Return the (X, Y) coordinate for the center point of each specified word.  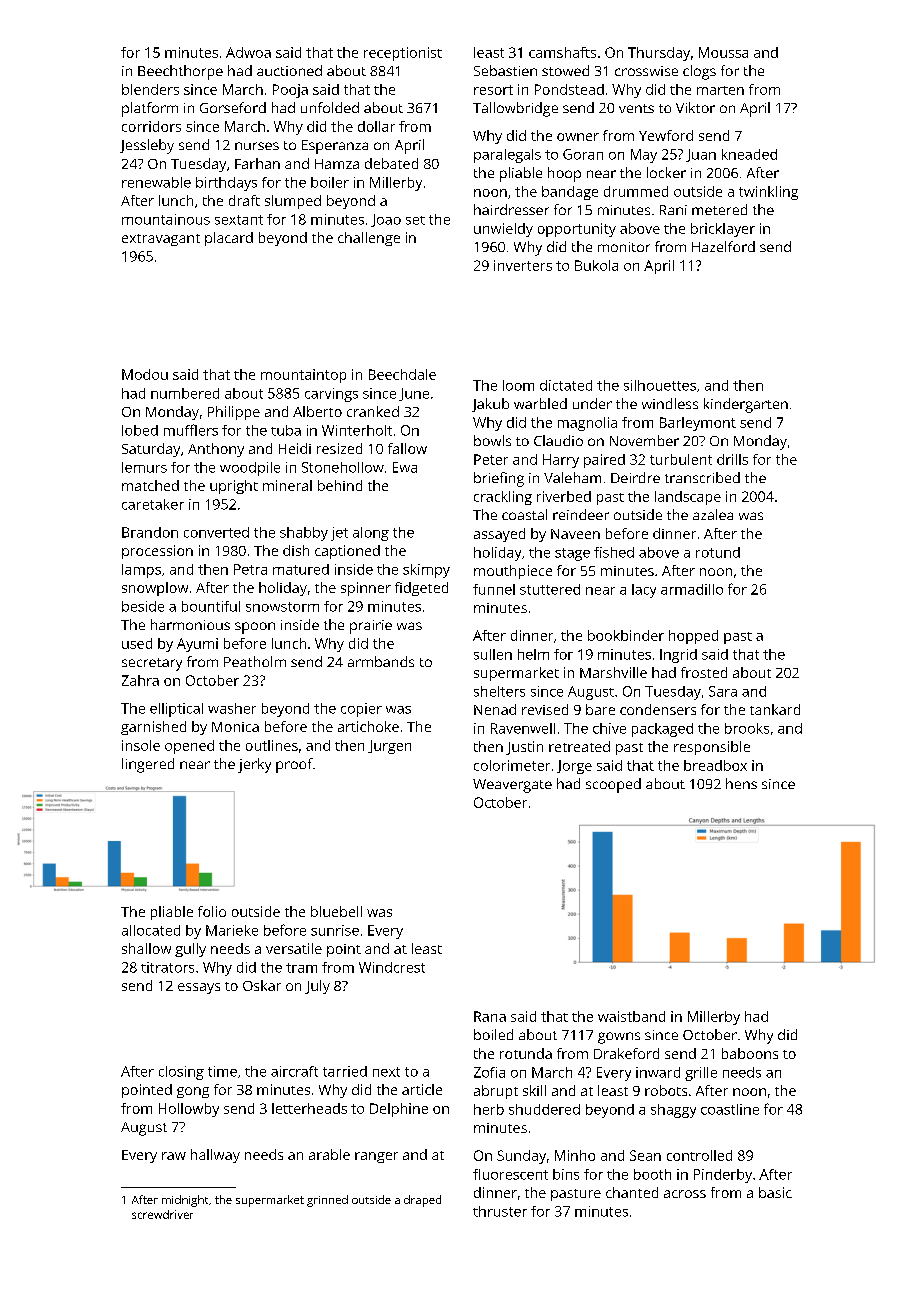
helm (533, 654)
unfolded (330, 107)
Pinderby (723, 1176)
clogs (699, 72)
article (422, 1089)
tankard (775, 709)
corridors (151, 126)
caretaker (153, 504)
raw (174, 1156)
